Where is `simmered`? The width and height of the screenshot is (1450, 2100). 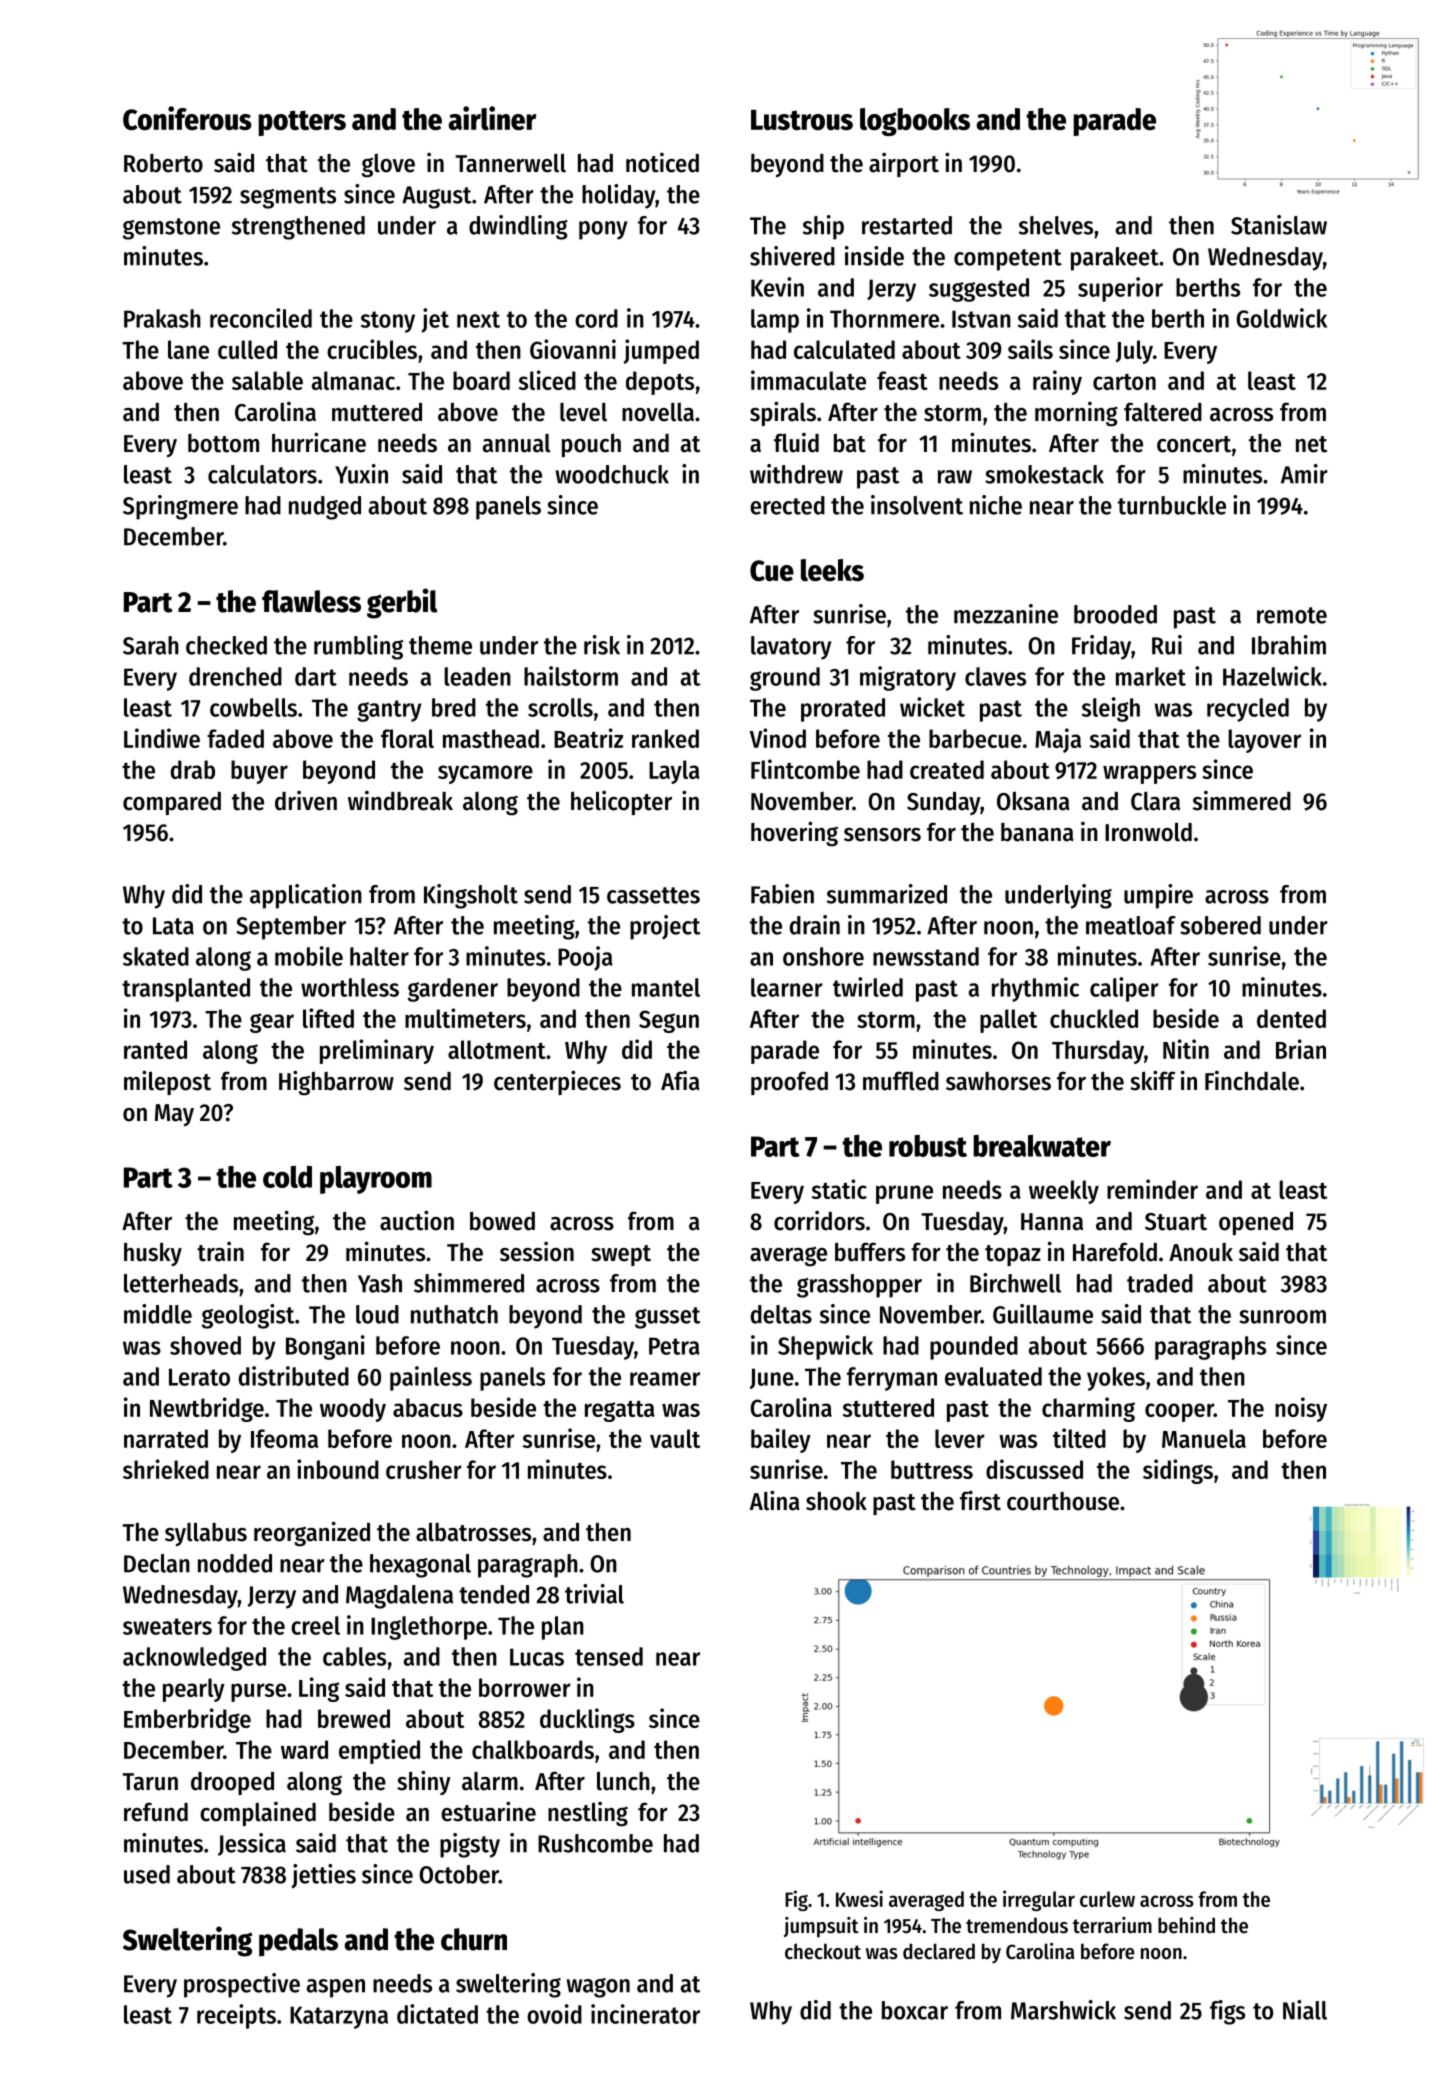
simmered is located at coordinates (1242, 800).
